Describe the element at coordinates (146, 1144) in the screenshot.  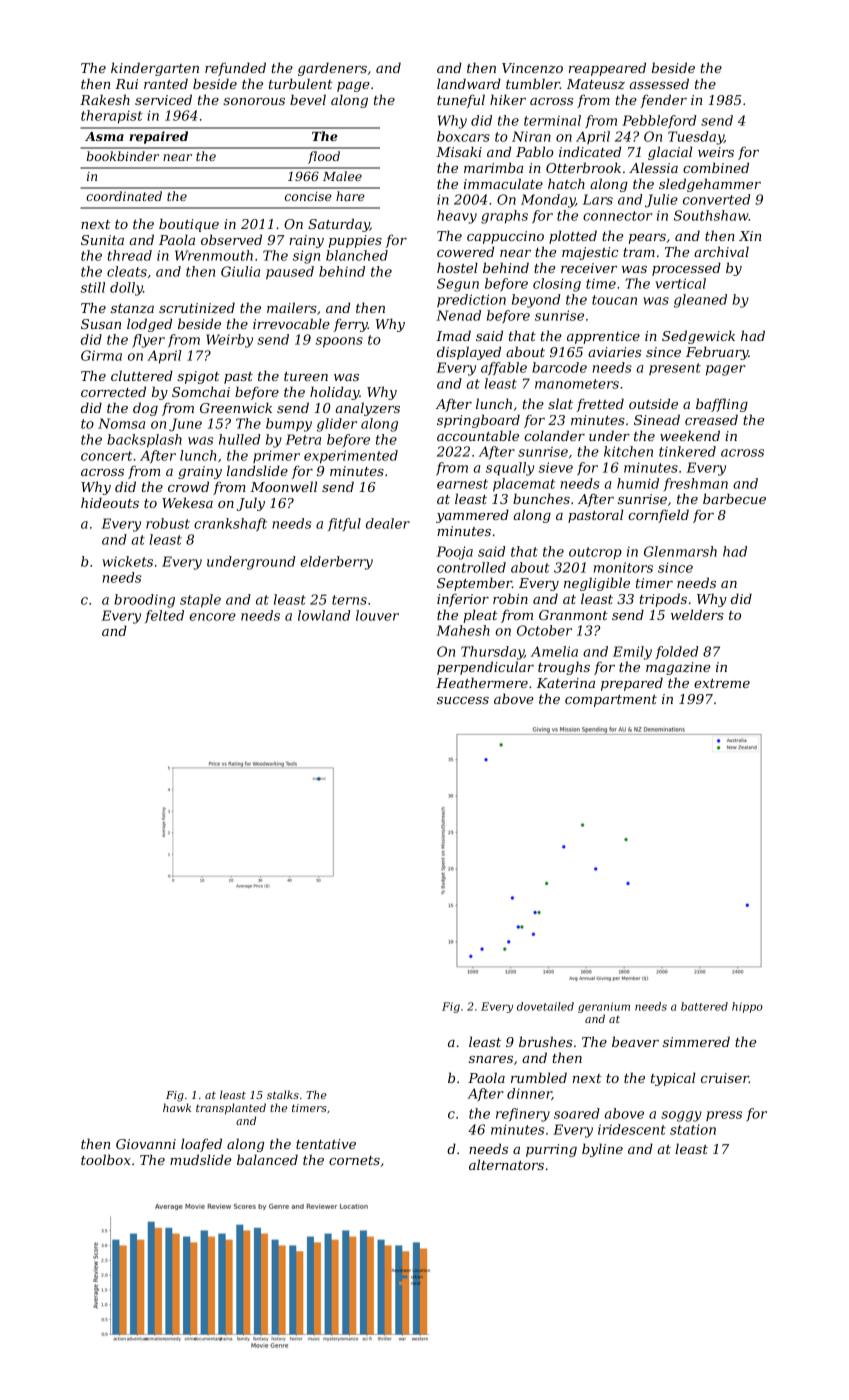
I see `Giovanni` at that location.
